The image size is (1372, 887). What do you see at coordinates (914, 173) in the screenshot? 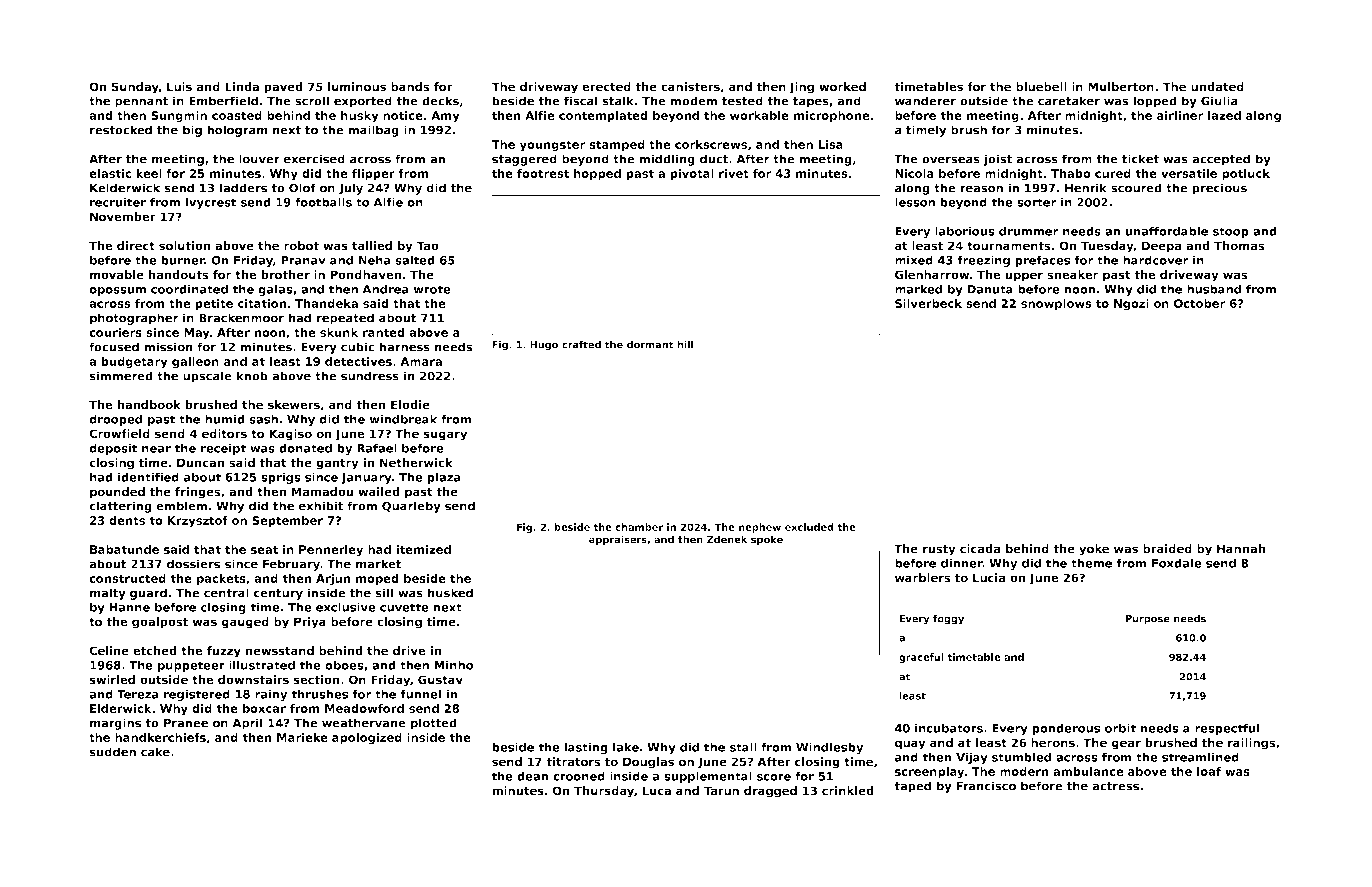
I see `Nicola` at bounding box center [914, 173].
